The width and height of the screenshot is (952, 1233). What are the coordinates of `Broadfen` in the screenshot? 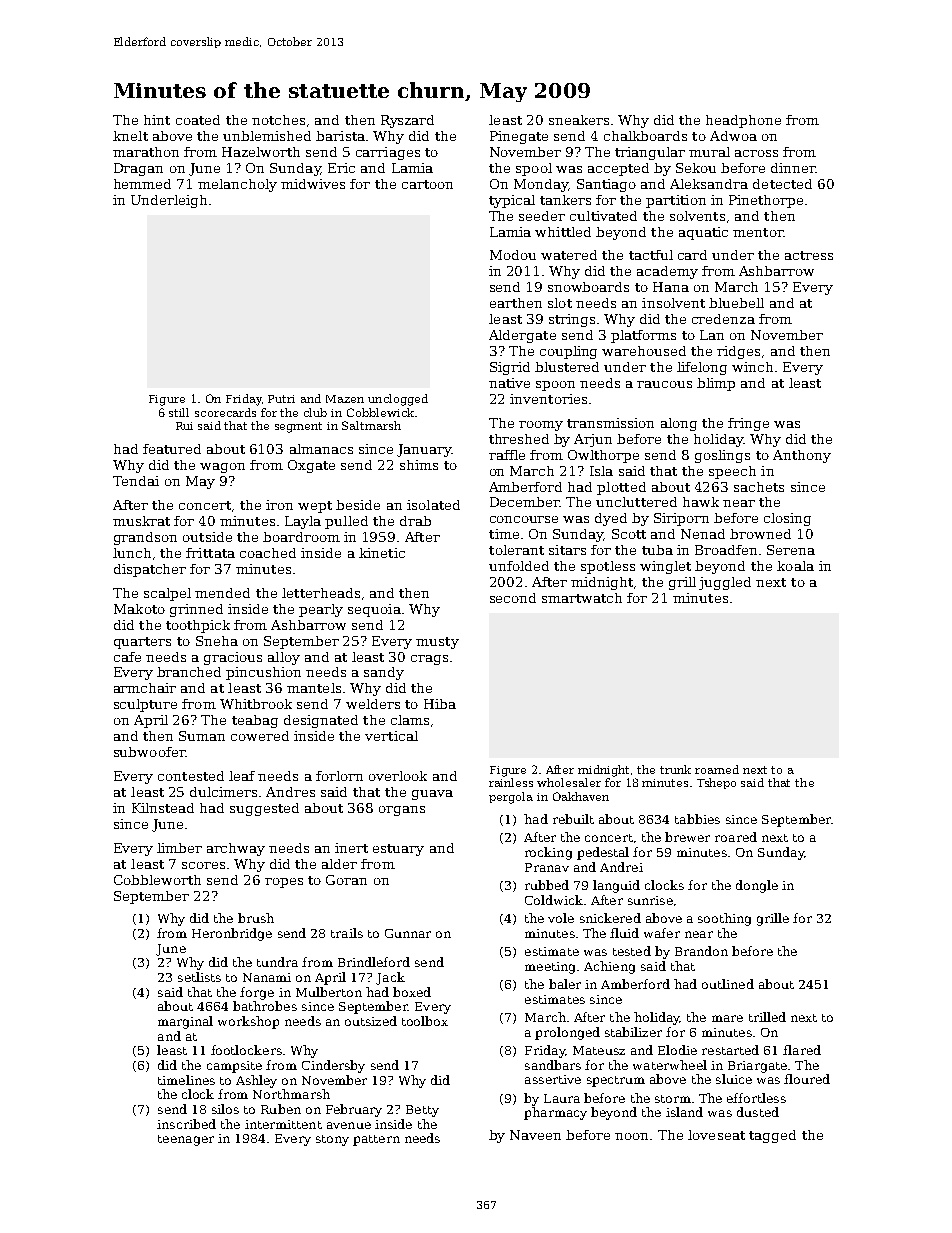 It's located at (726, 550).
